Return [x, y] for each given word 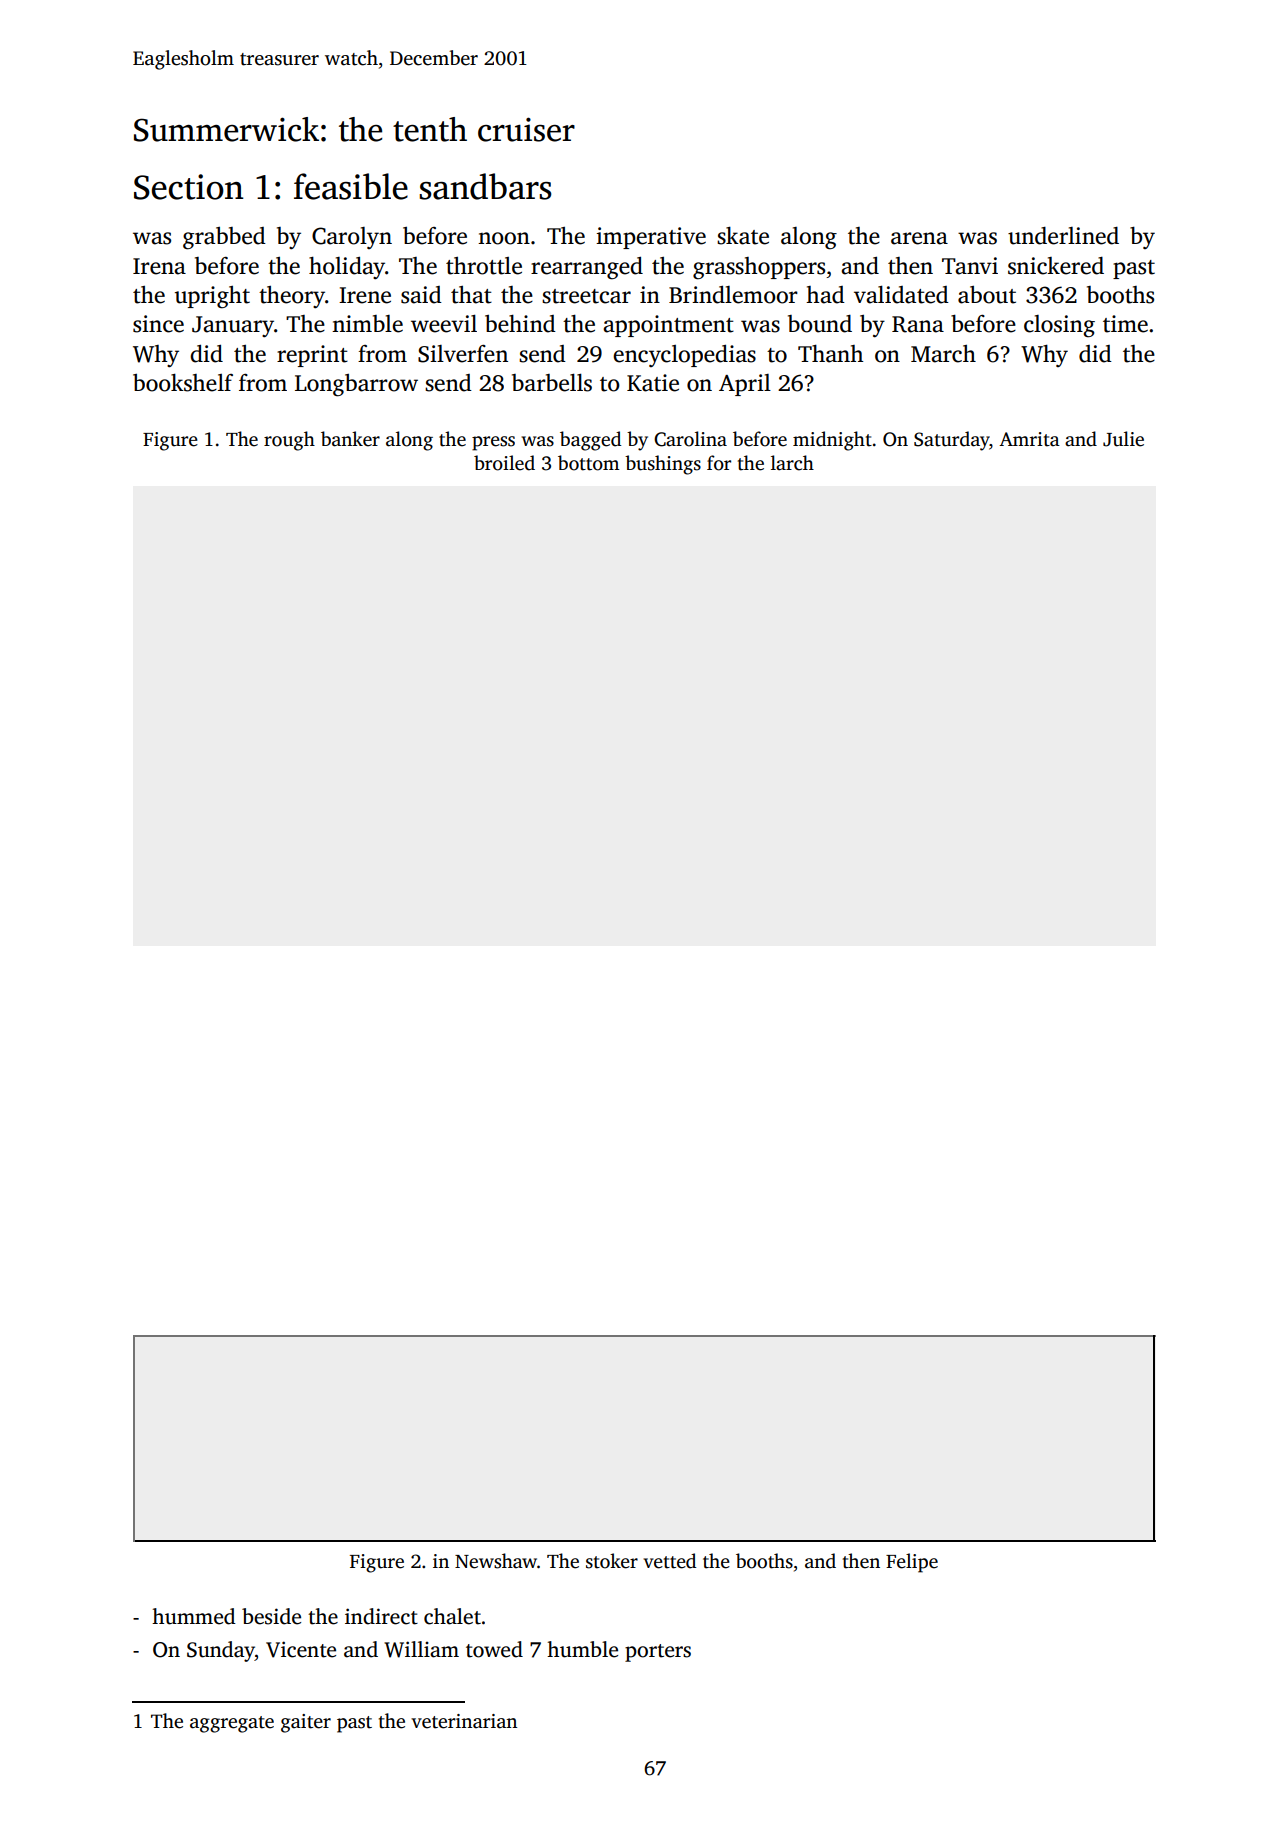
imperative [651, 238]
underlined [1063, 236]
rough [289, 441]
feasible [351, 186]
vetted [670, 1561]
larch [792, 463]
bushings [663, 465]
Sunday [221, 1651]
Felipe [912, 1563]
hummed [194, 1616]
